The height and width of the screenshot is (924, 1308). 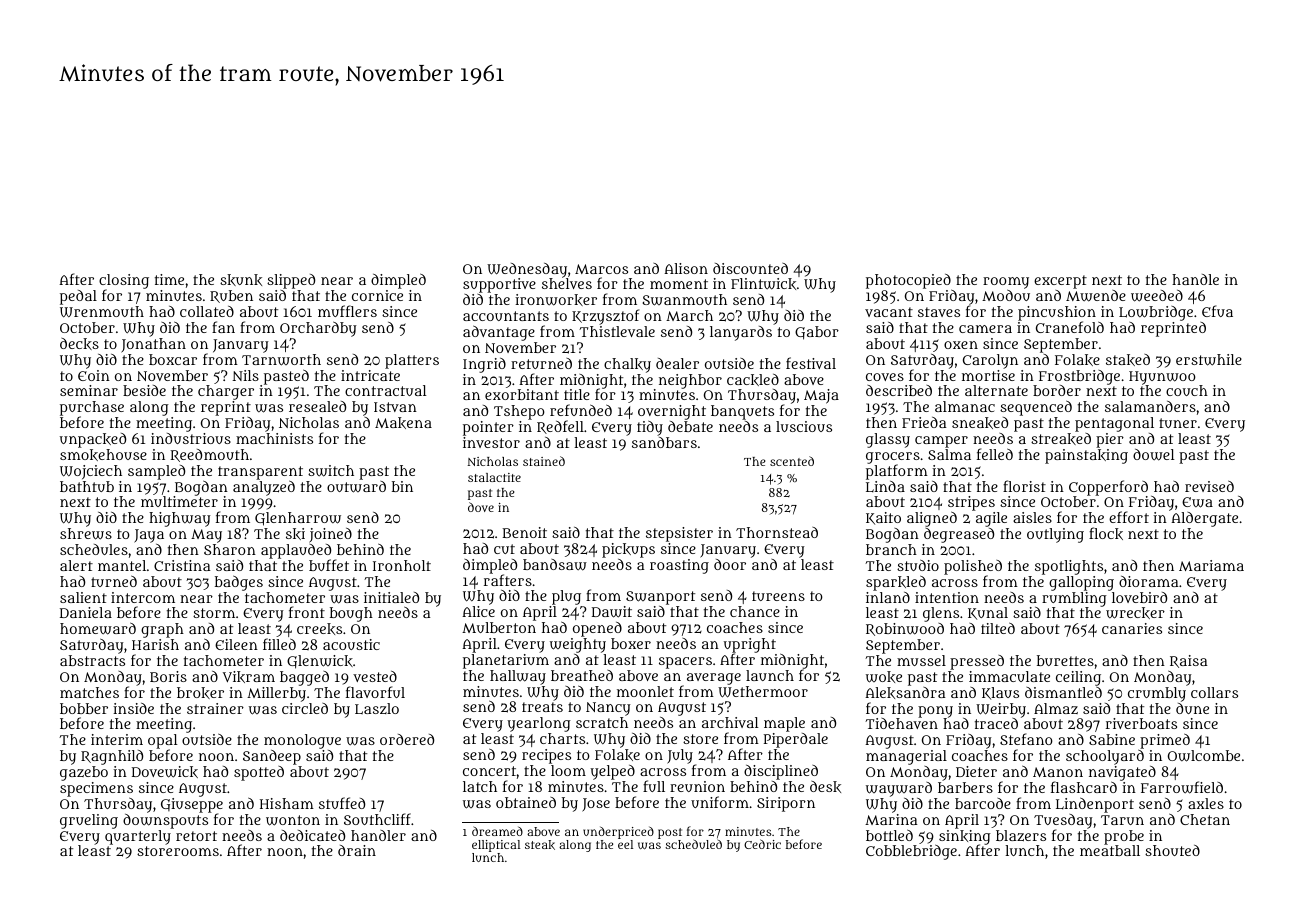 What do you see at coordinates (911, 852) in the screenshot?
I see `Cobblebridge` at bounding box center [911, 852].
